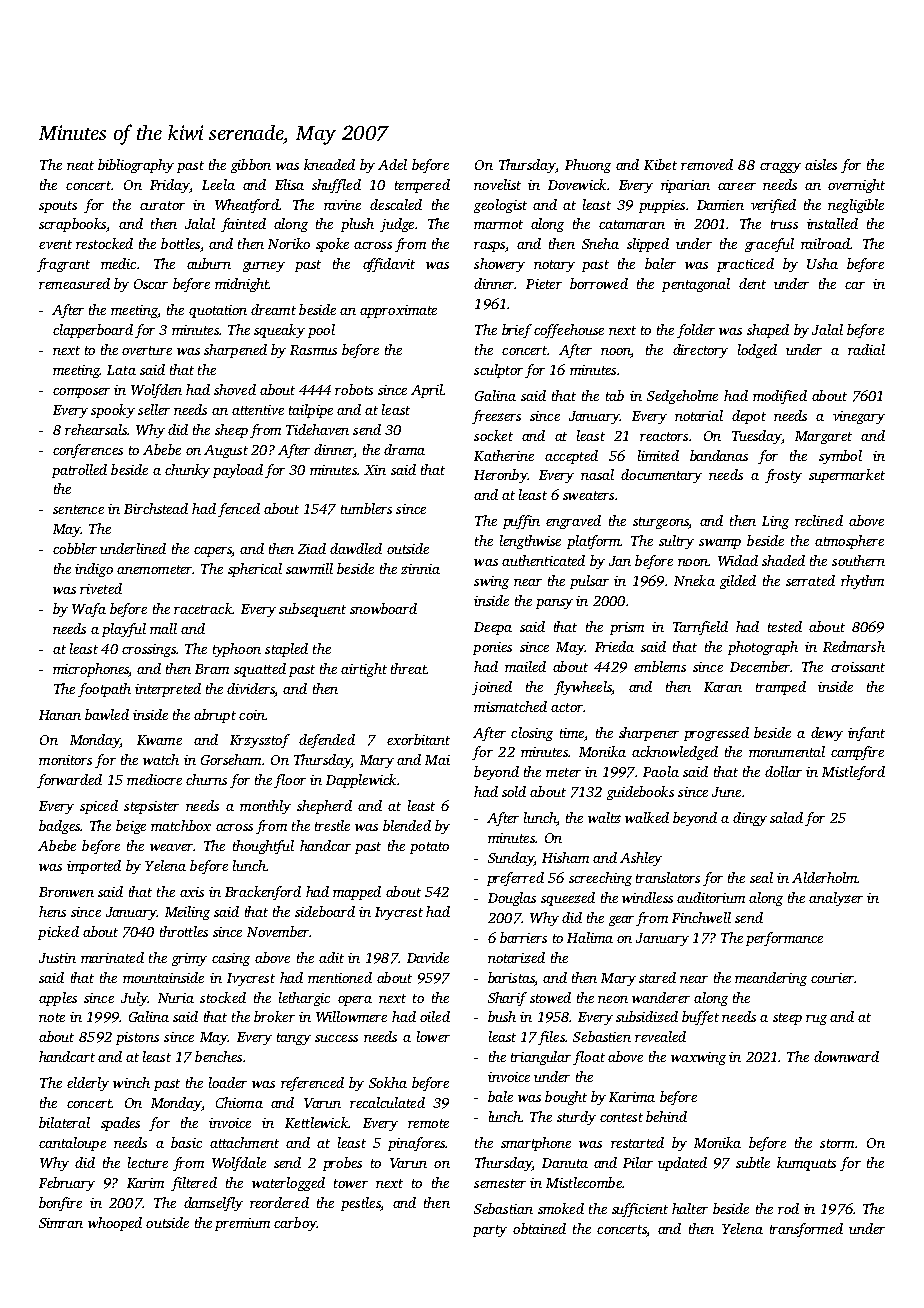 This screenshot has height=1308, width=924. Describe the element at coordinates (492, 648) in the screenshot. I see `ponies` at that location.
